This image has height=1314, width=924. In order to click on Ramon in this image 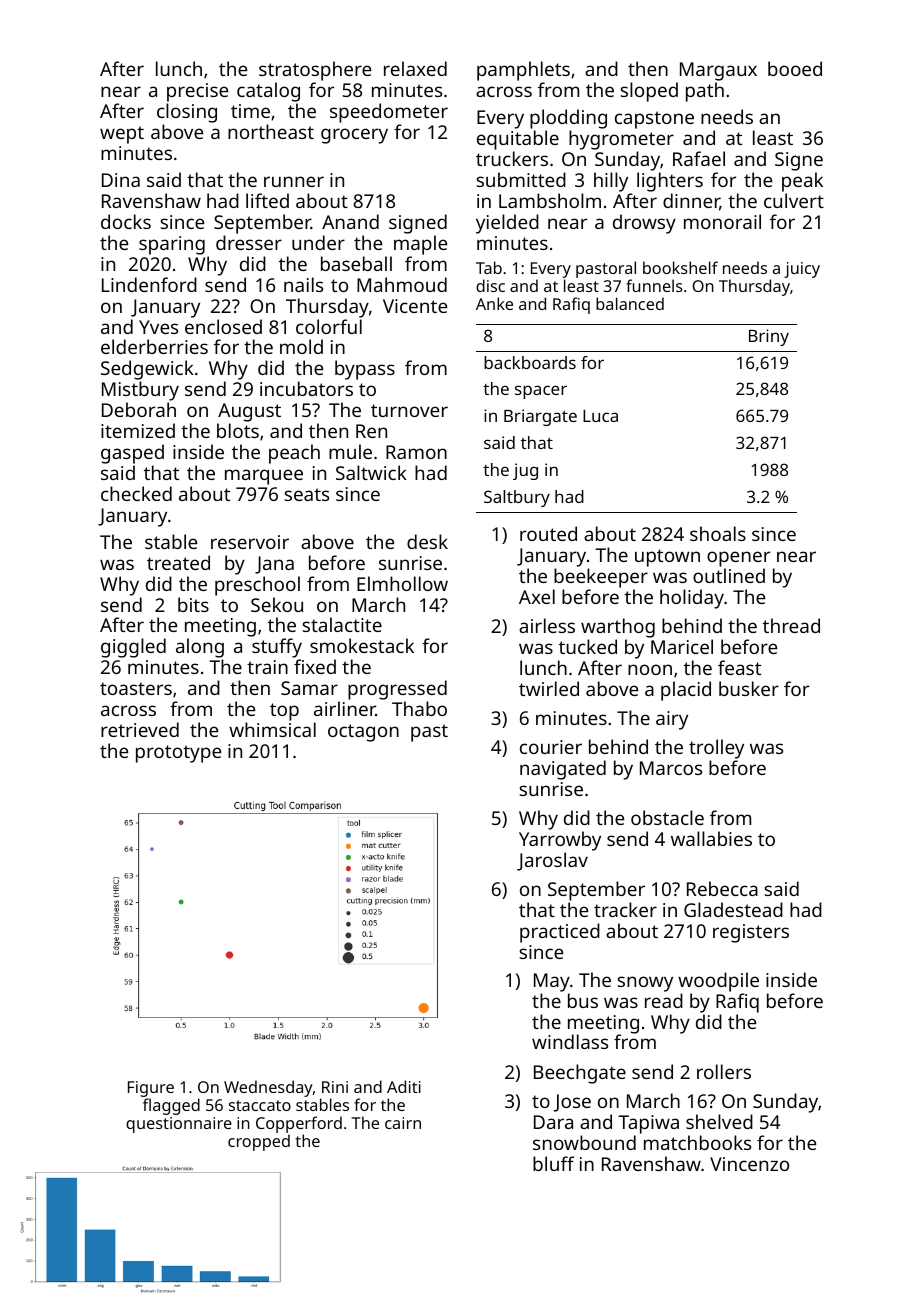, I will do `click(416, 452)`.
